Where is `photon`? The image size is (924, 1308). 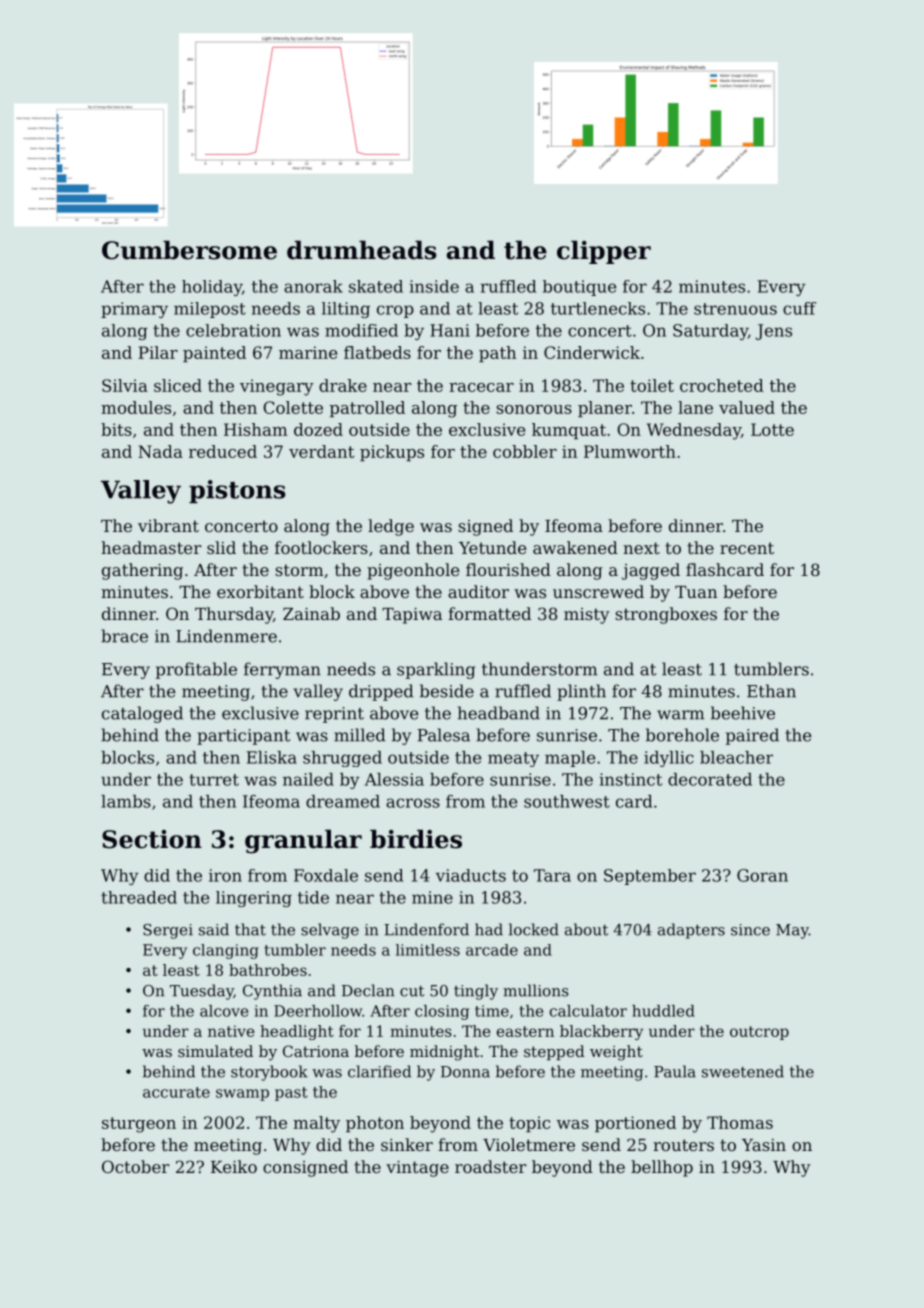
photon is located at coordinates (375, 1124).
